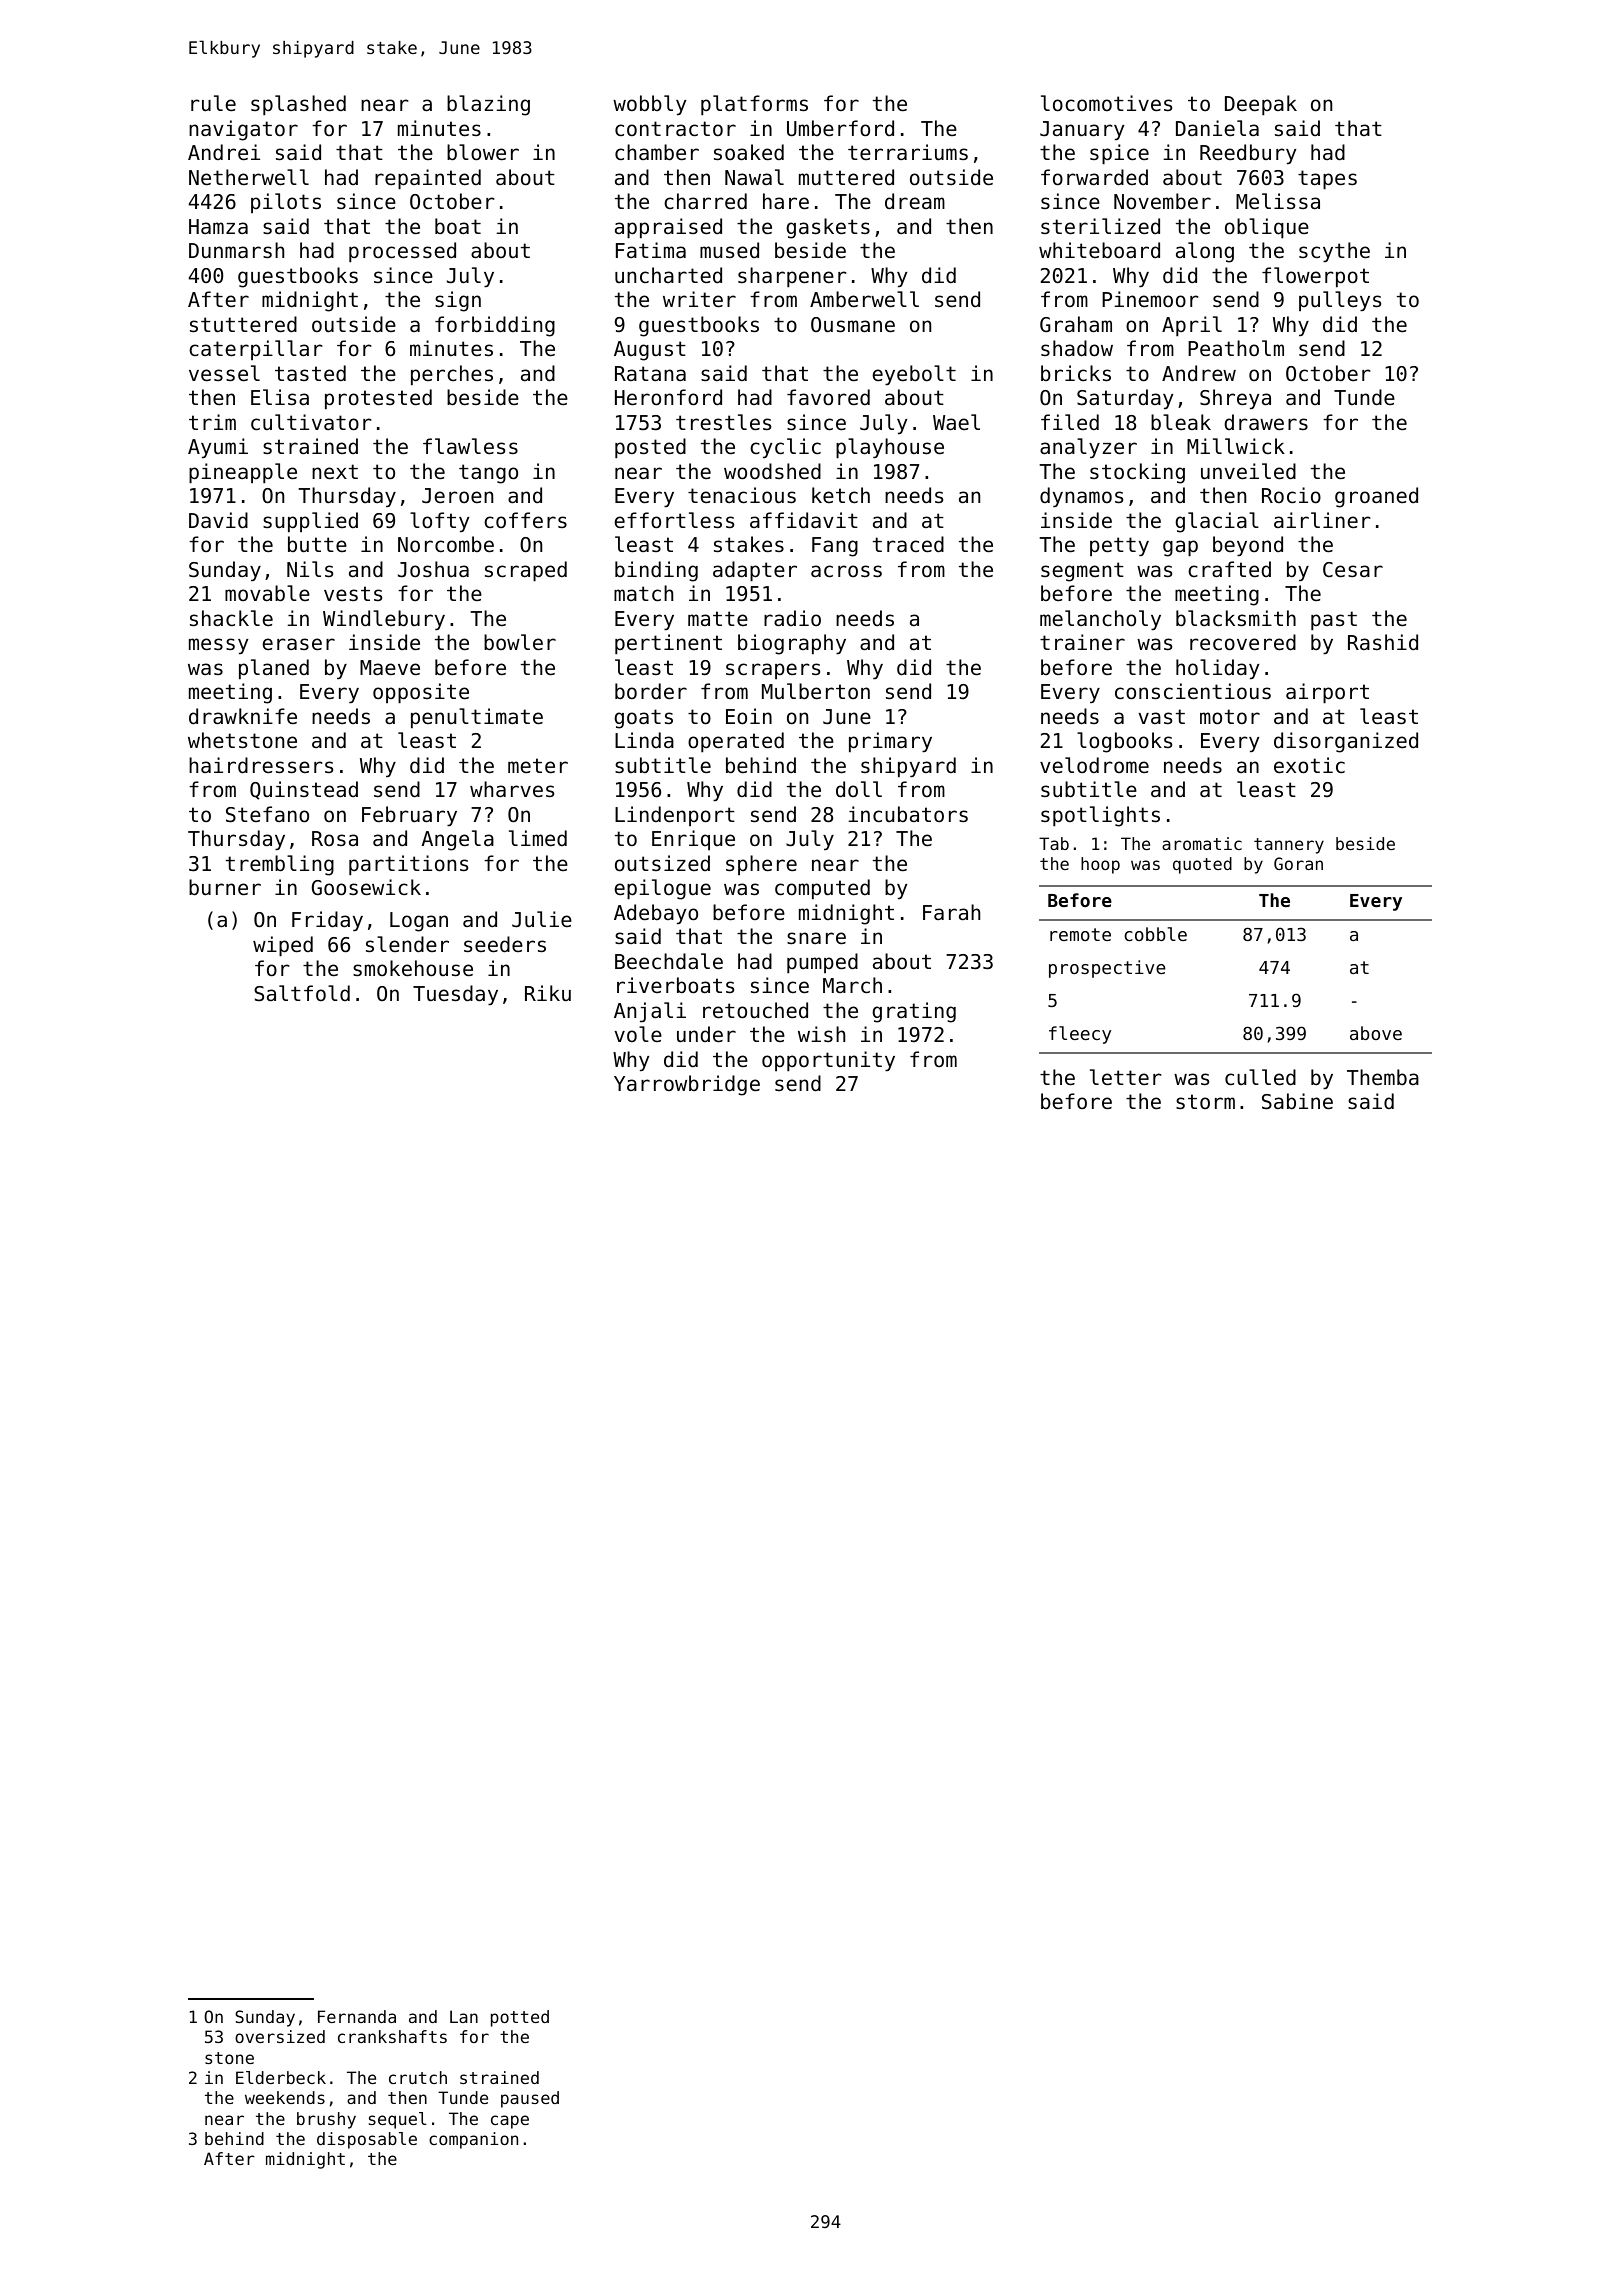  I want to click on Sabine, so click(1297, 1101).
